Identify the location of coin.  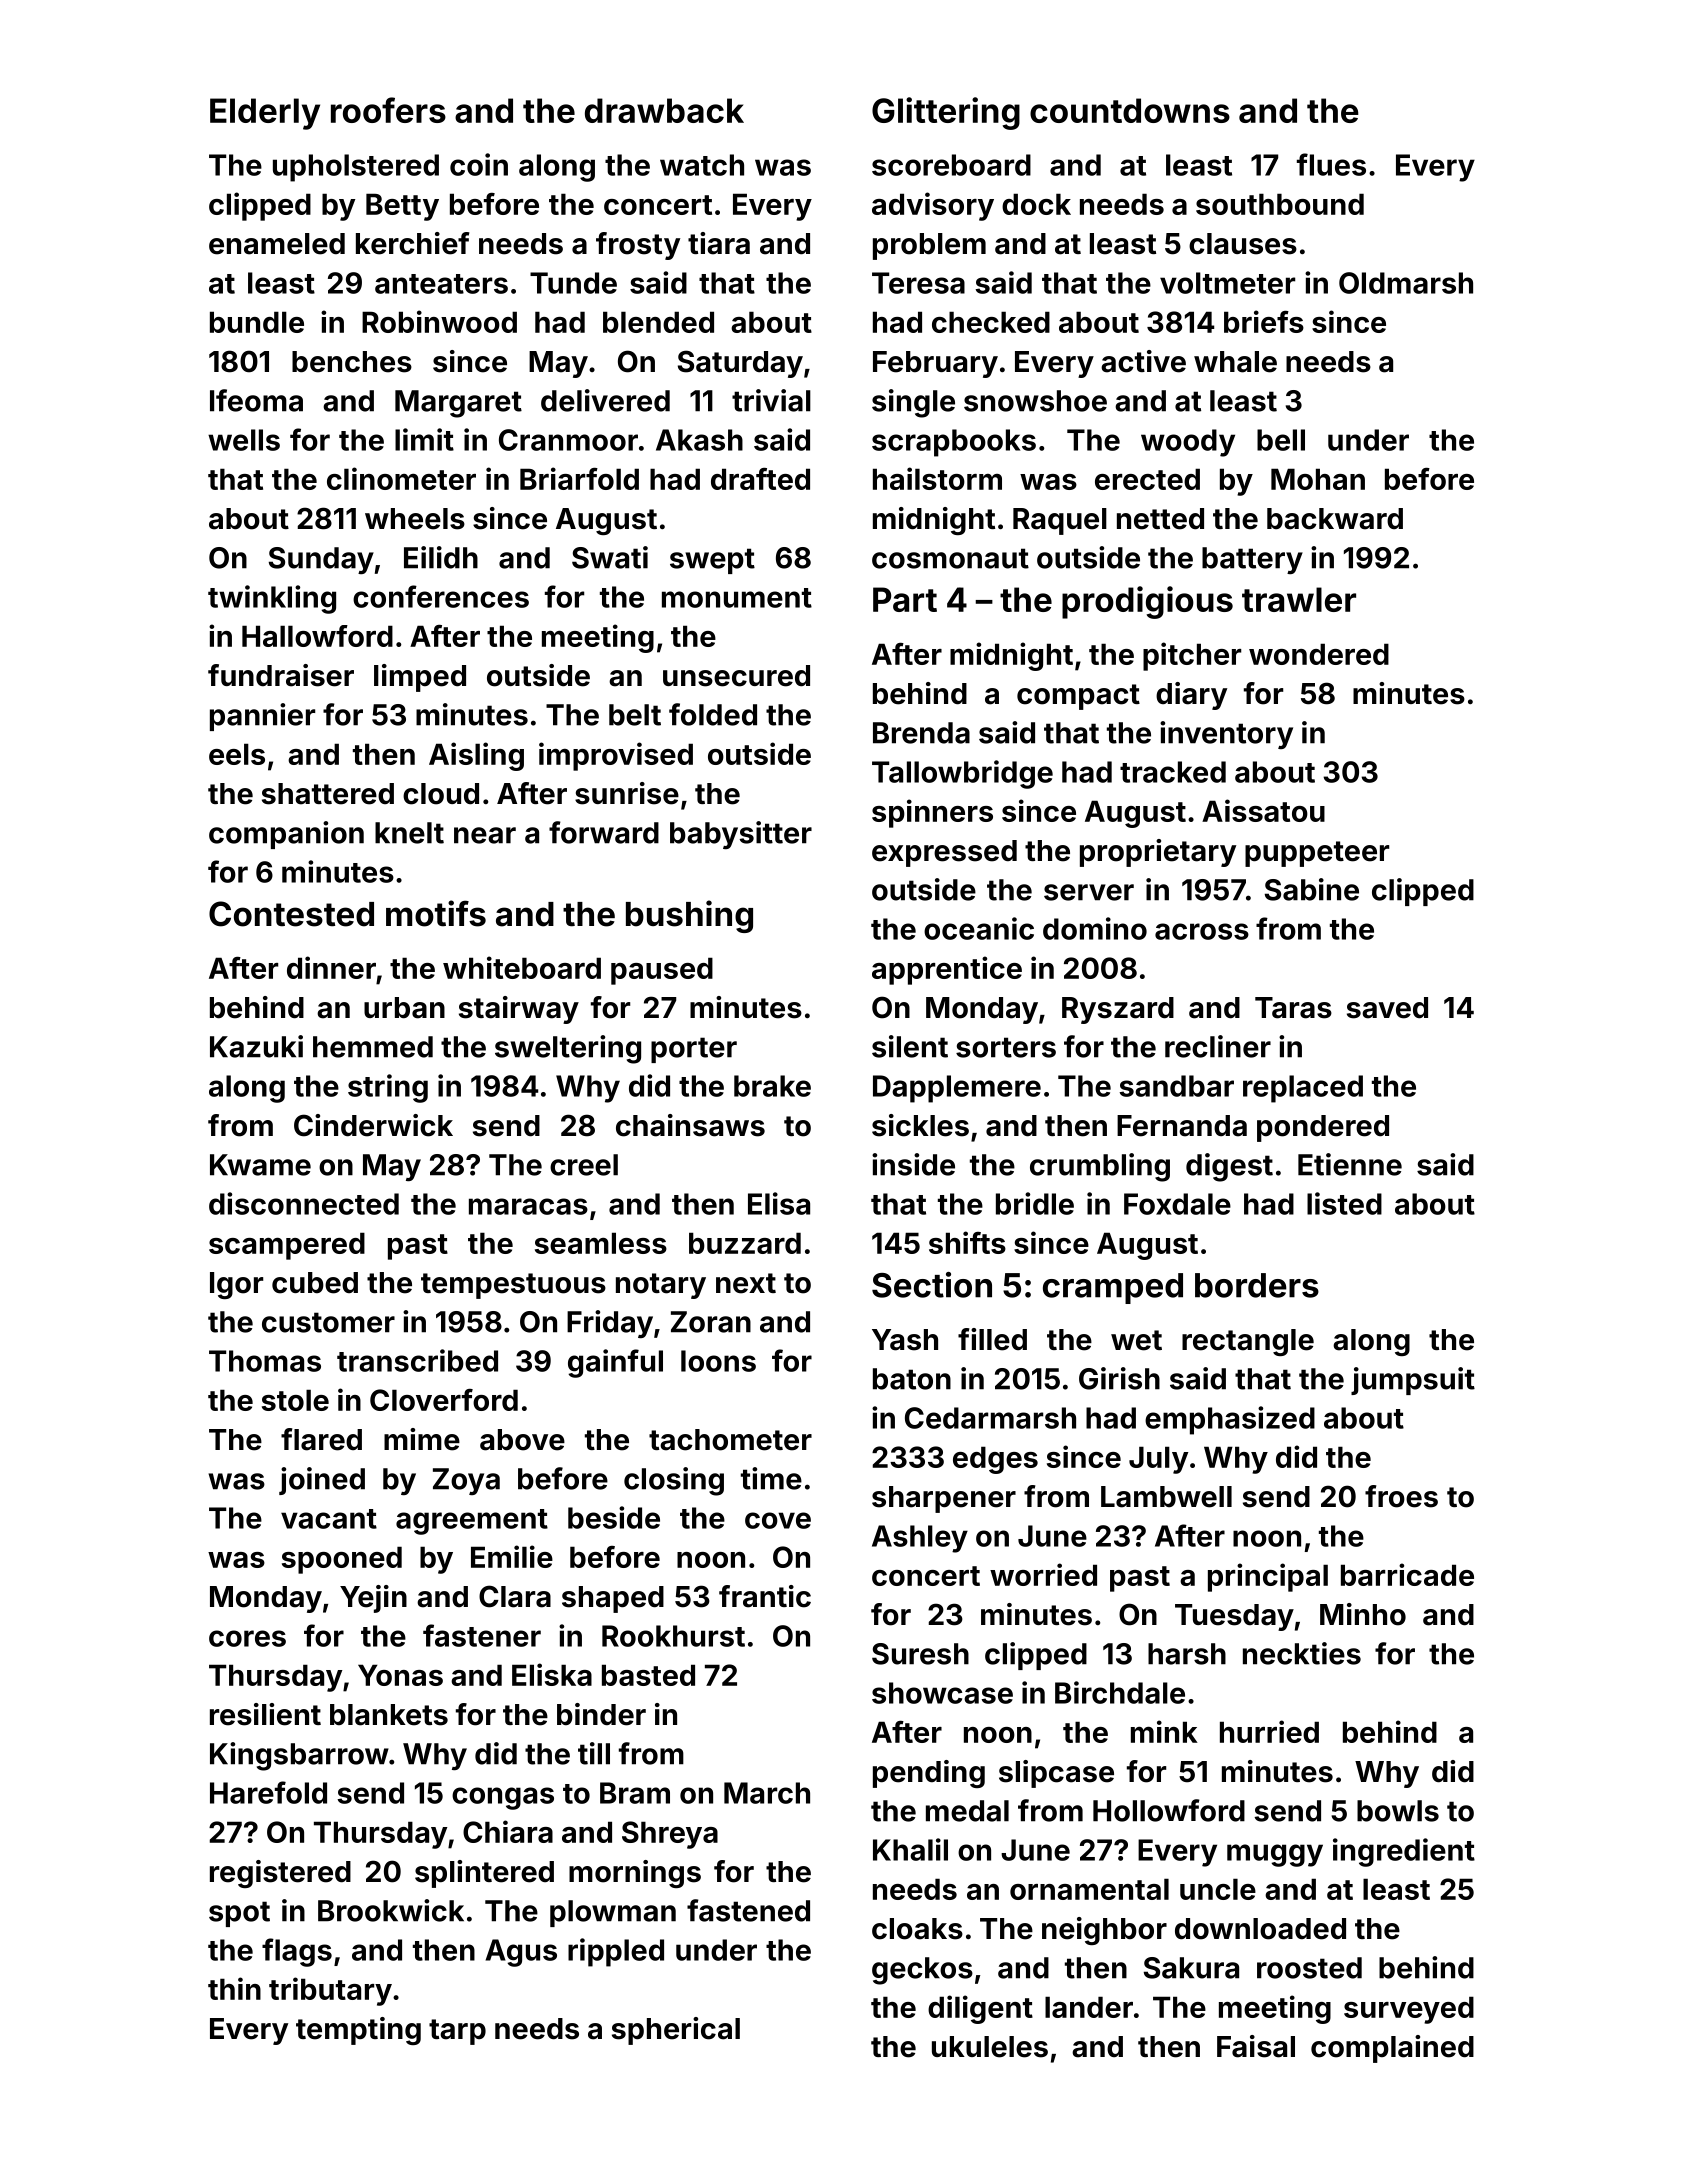
(479, 164).
